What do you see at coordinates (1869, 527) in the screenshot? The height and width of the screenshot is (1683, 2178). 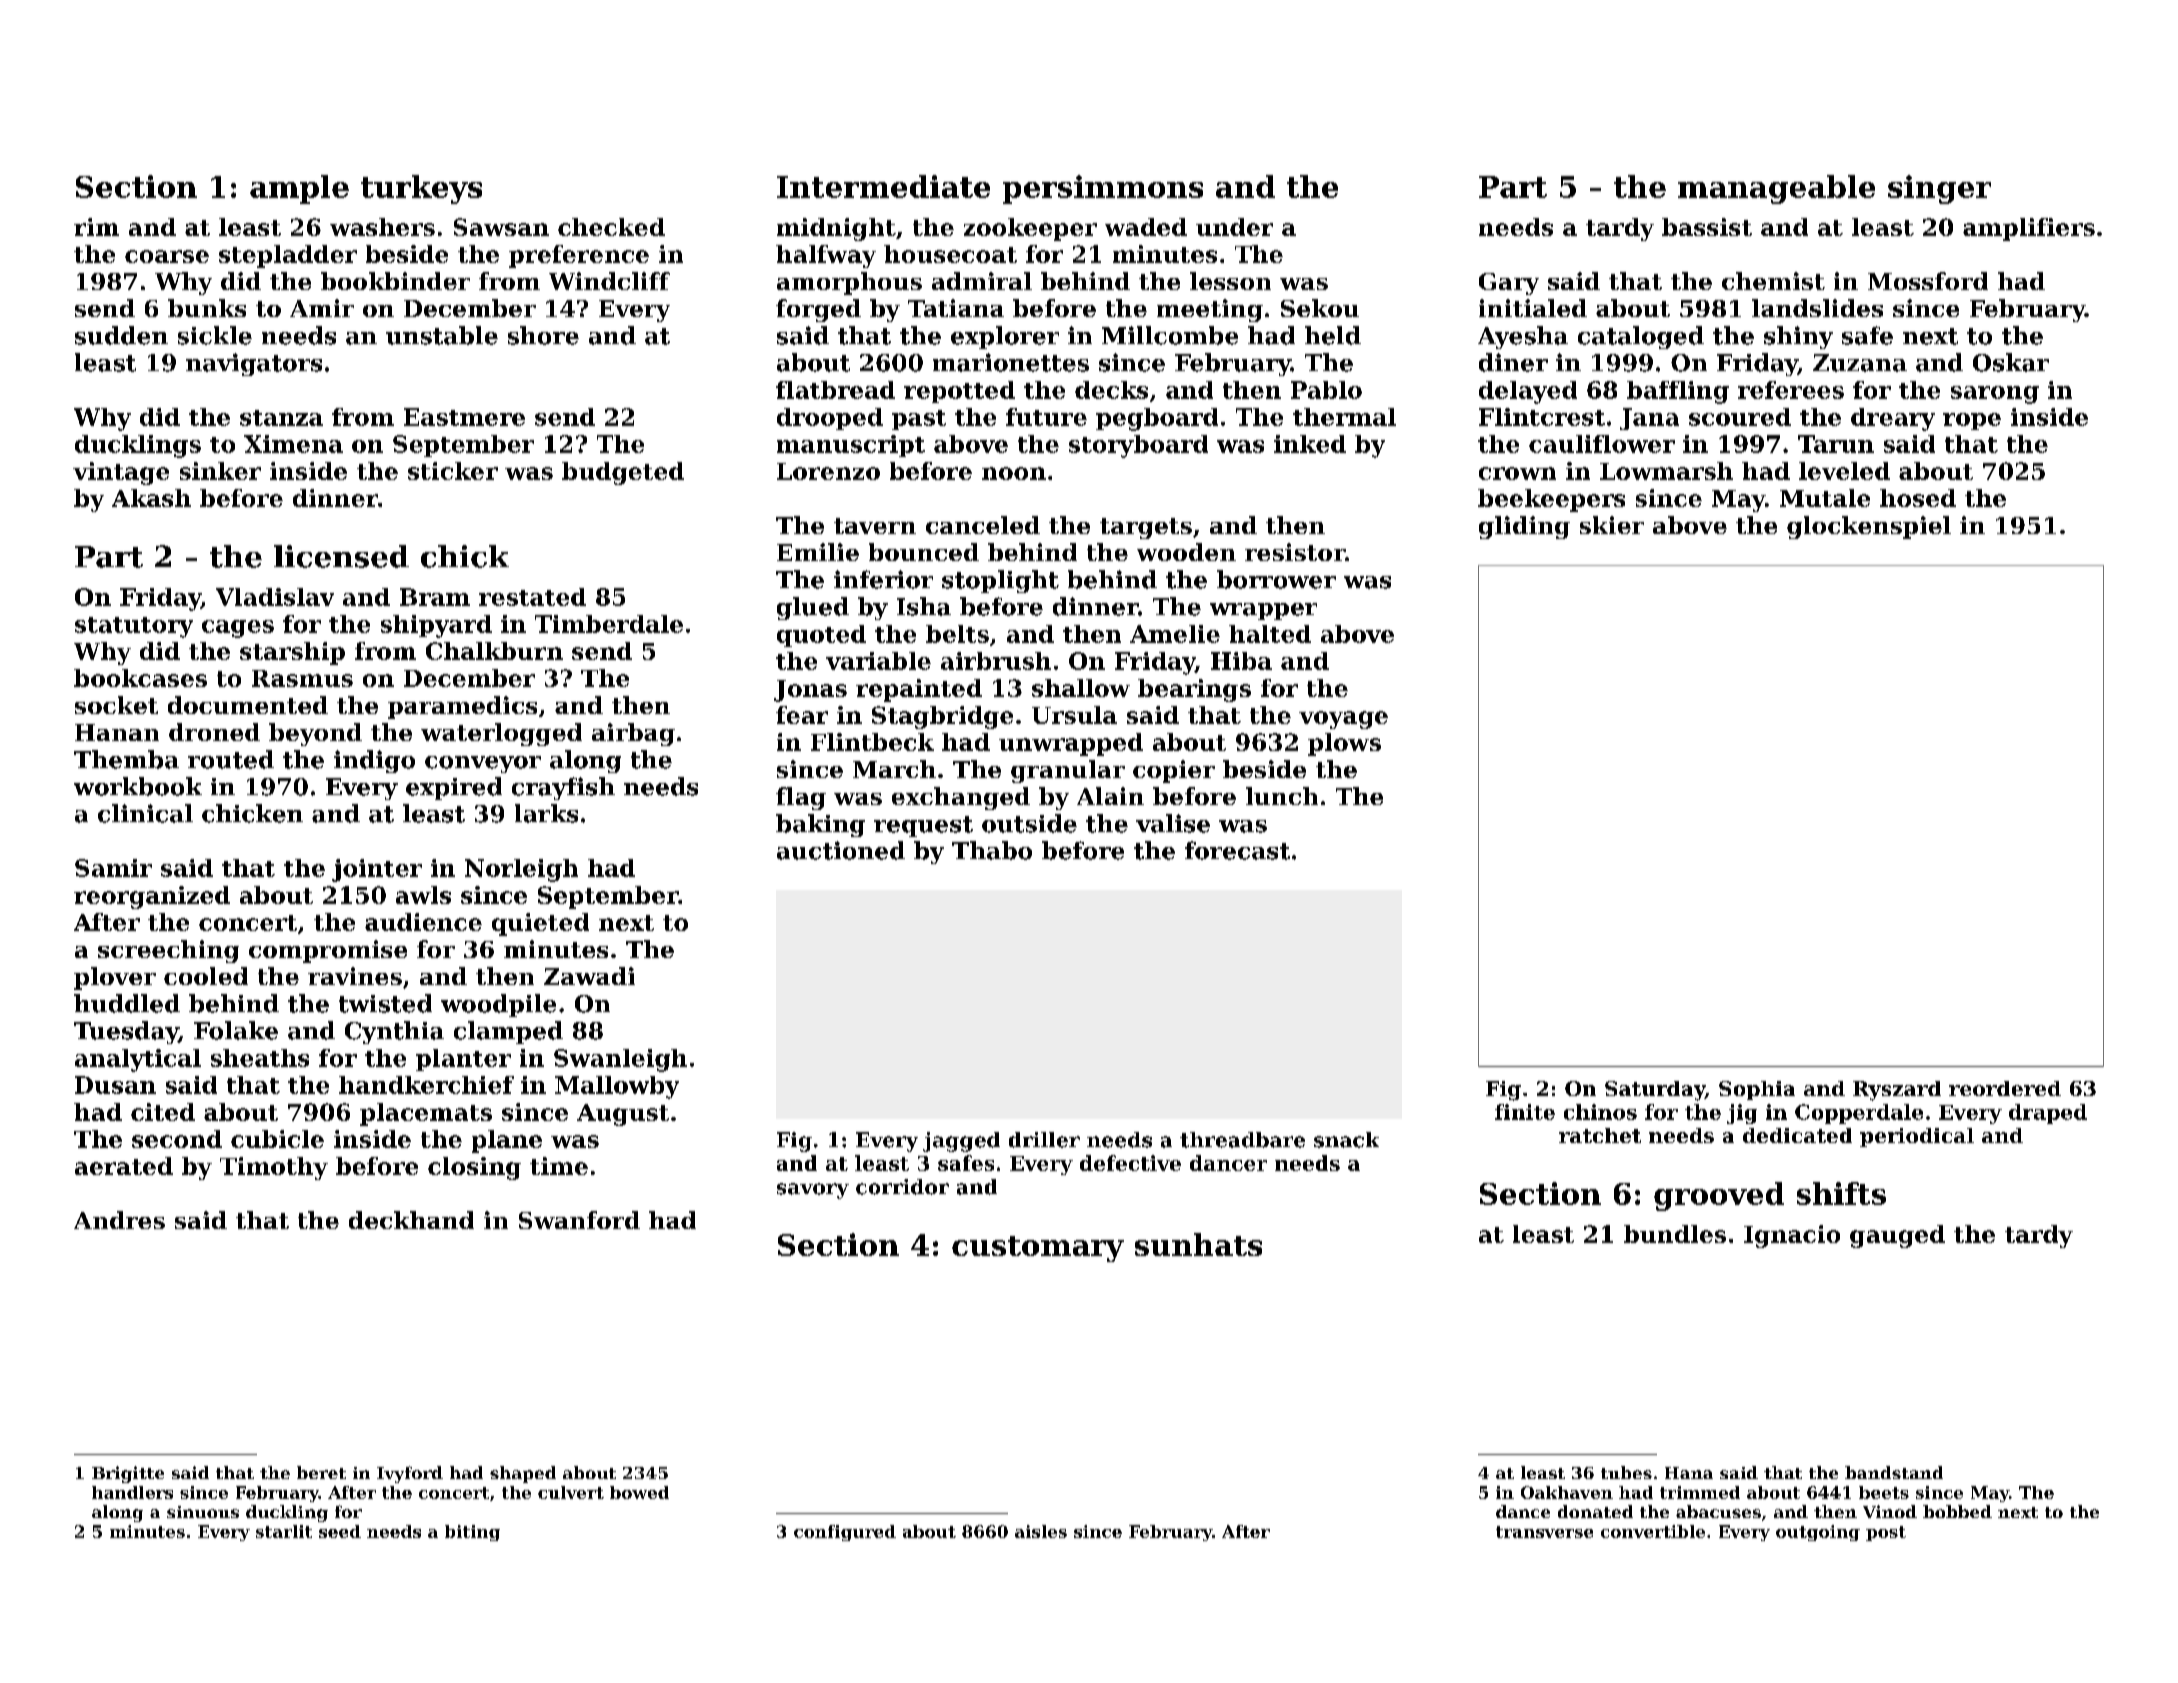 I see `glockenspiel` at bounding box center [1869, 527].
